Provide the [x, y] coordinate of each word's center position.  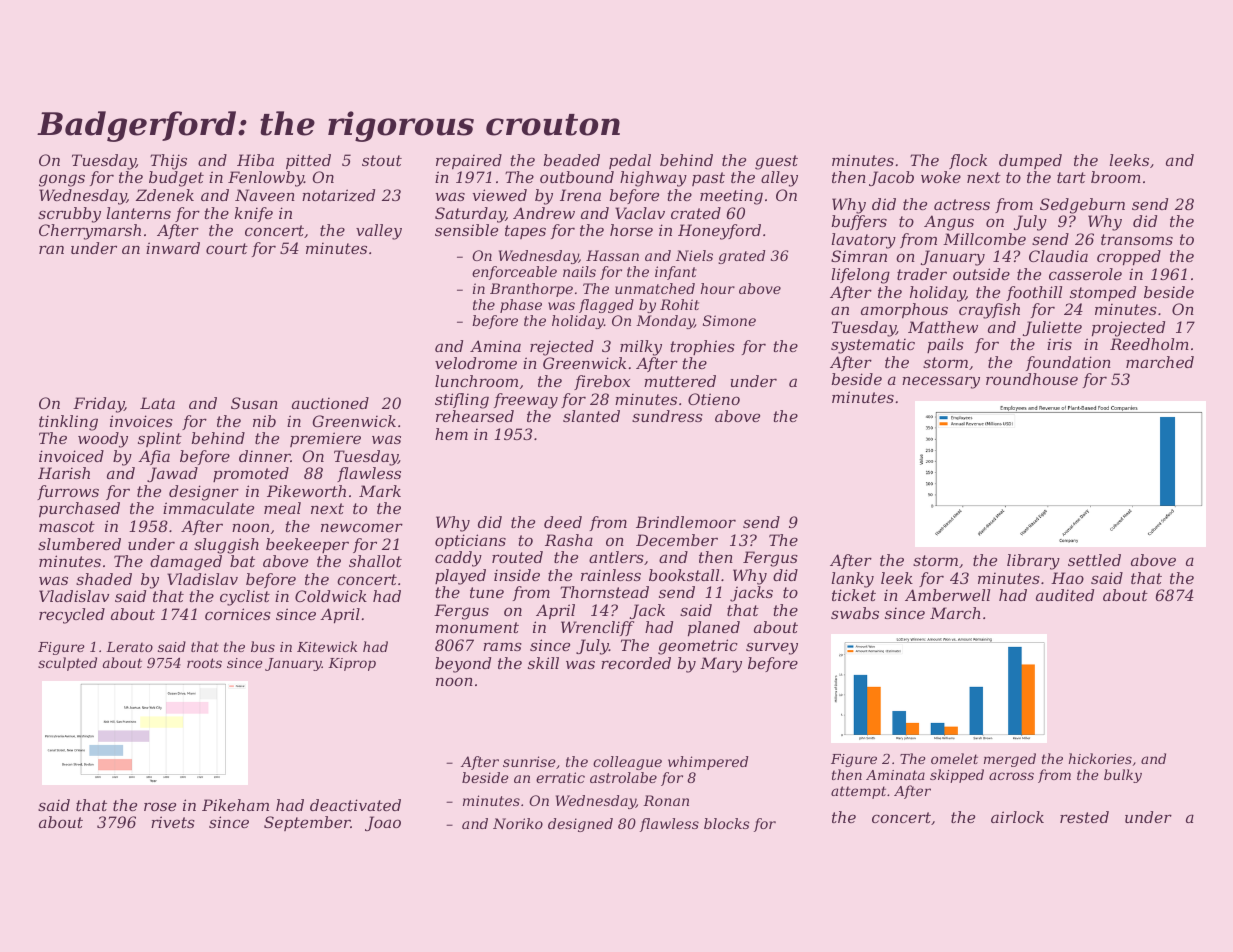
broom [1116, 177]
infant [676, 273]
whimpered [708, 763]
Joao [383, 823]
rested [1084, 817]
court [227, 248]
